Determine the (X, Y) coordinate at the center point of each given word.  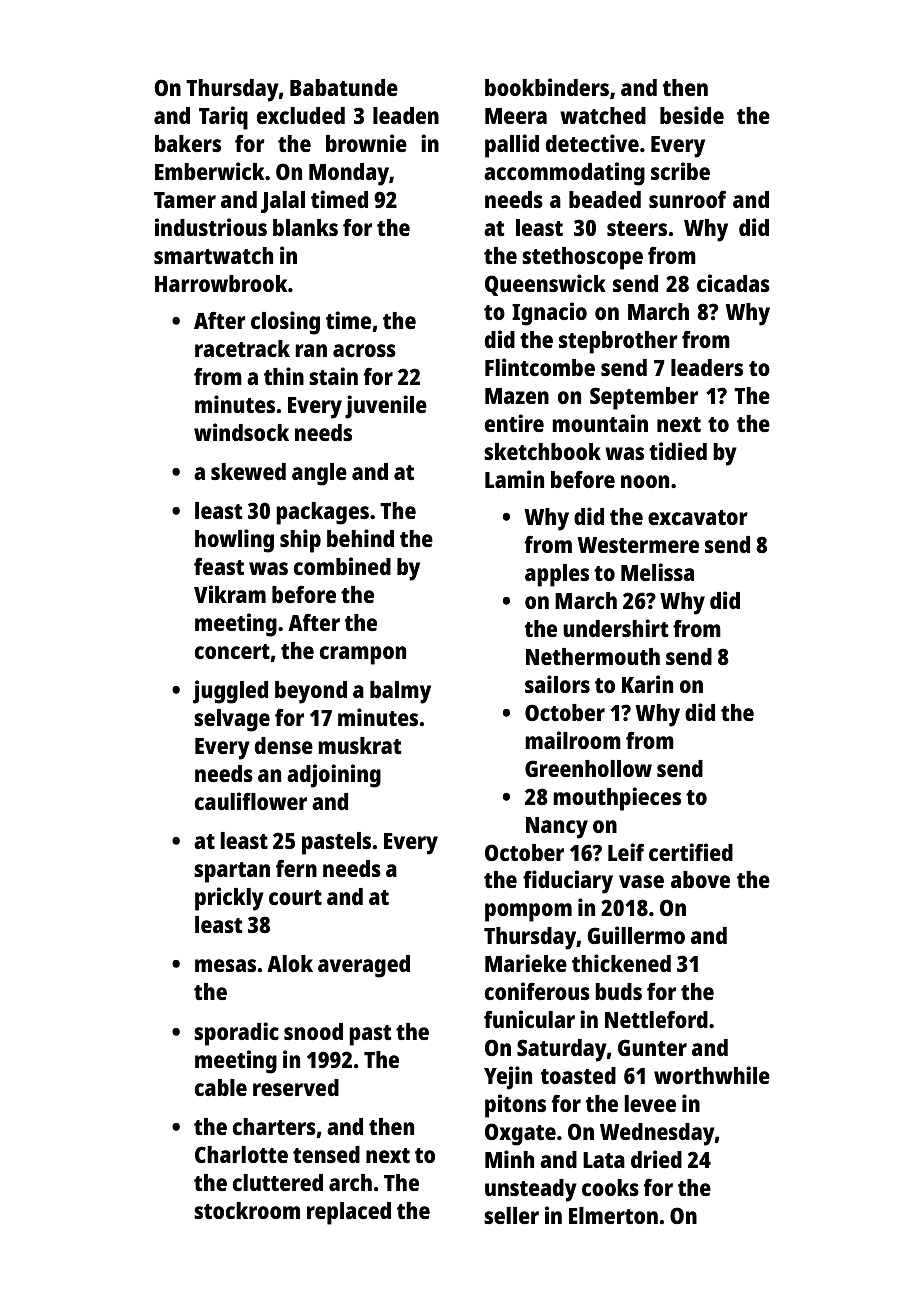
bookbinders (547, 87)
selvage (232, 720)
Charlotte (241, 1154)
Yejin (508, 1078)
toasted (578, 1075)
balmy (400, 692)
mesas (225, 965)
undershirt (615, 628)
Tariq (223, 118)
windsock (241, 432)
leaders (707, 367)
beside (692, 115)
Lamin (514, 479)
